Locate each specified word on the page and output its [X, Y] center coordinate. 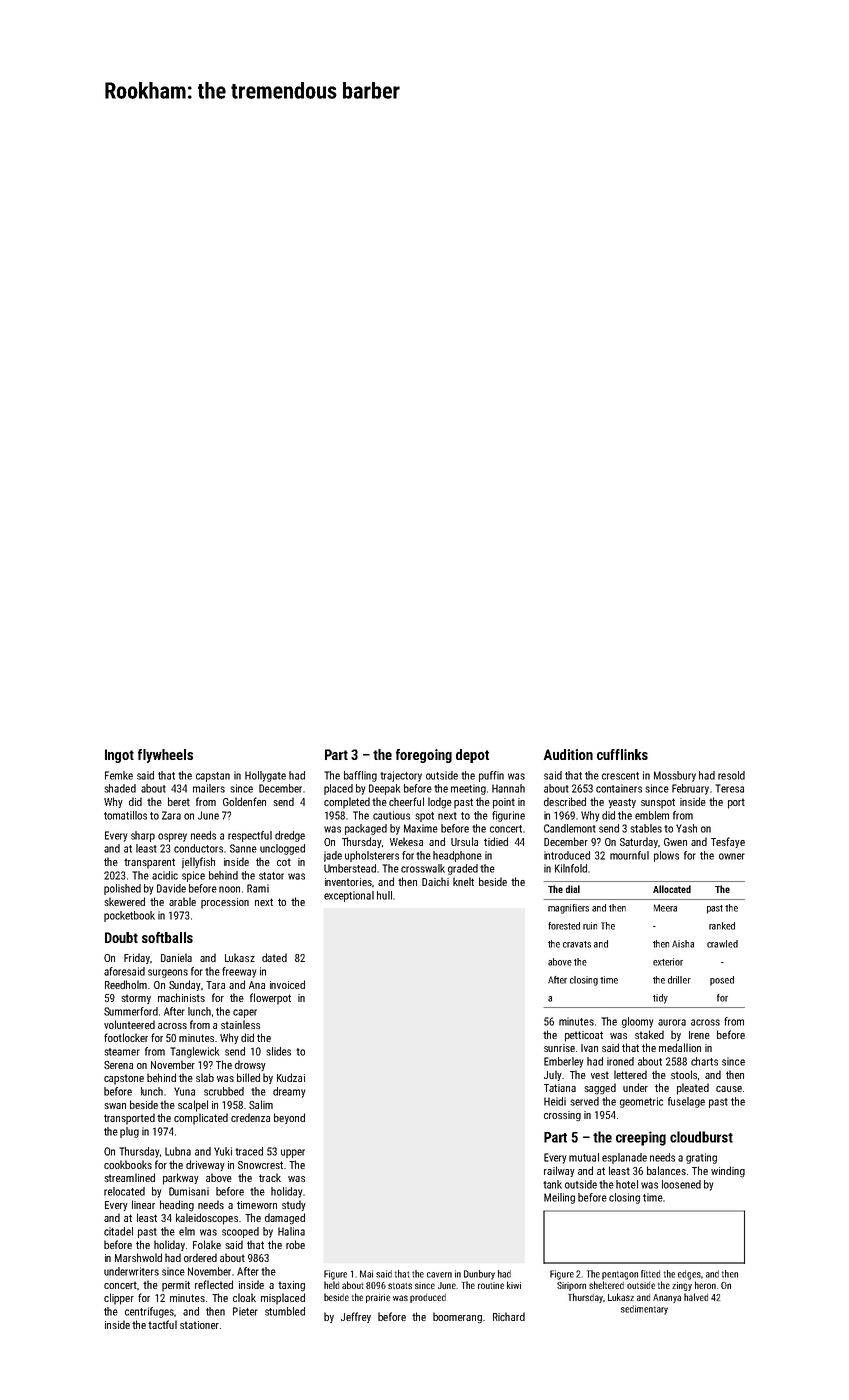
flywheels [165, 756]
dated [274, 957]
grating [701, 1158]
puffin [491, 776]
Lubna [178, 1151]
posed [722, 981]
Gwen [675, 842]
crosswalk [423, 868]
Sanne [243, 848]
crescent [620, 776]
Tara [215, 985]
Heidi [555, 1101]
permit [176, 1286]
